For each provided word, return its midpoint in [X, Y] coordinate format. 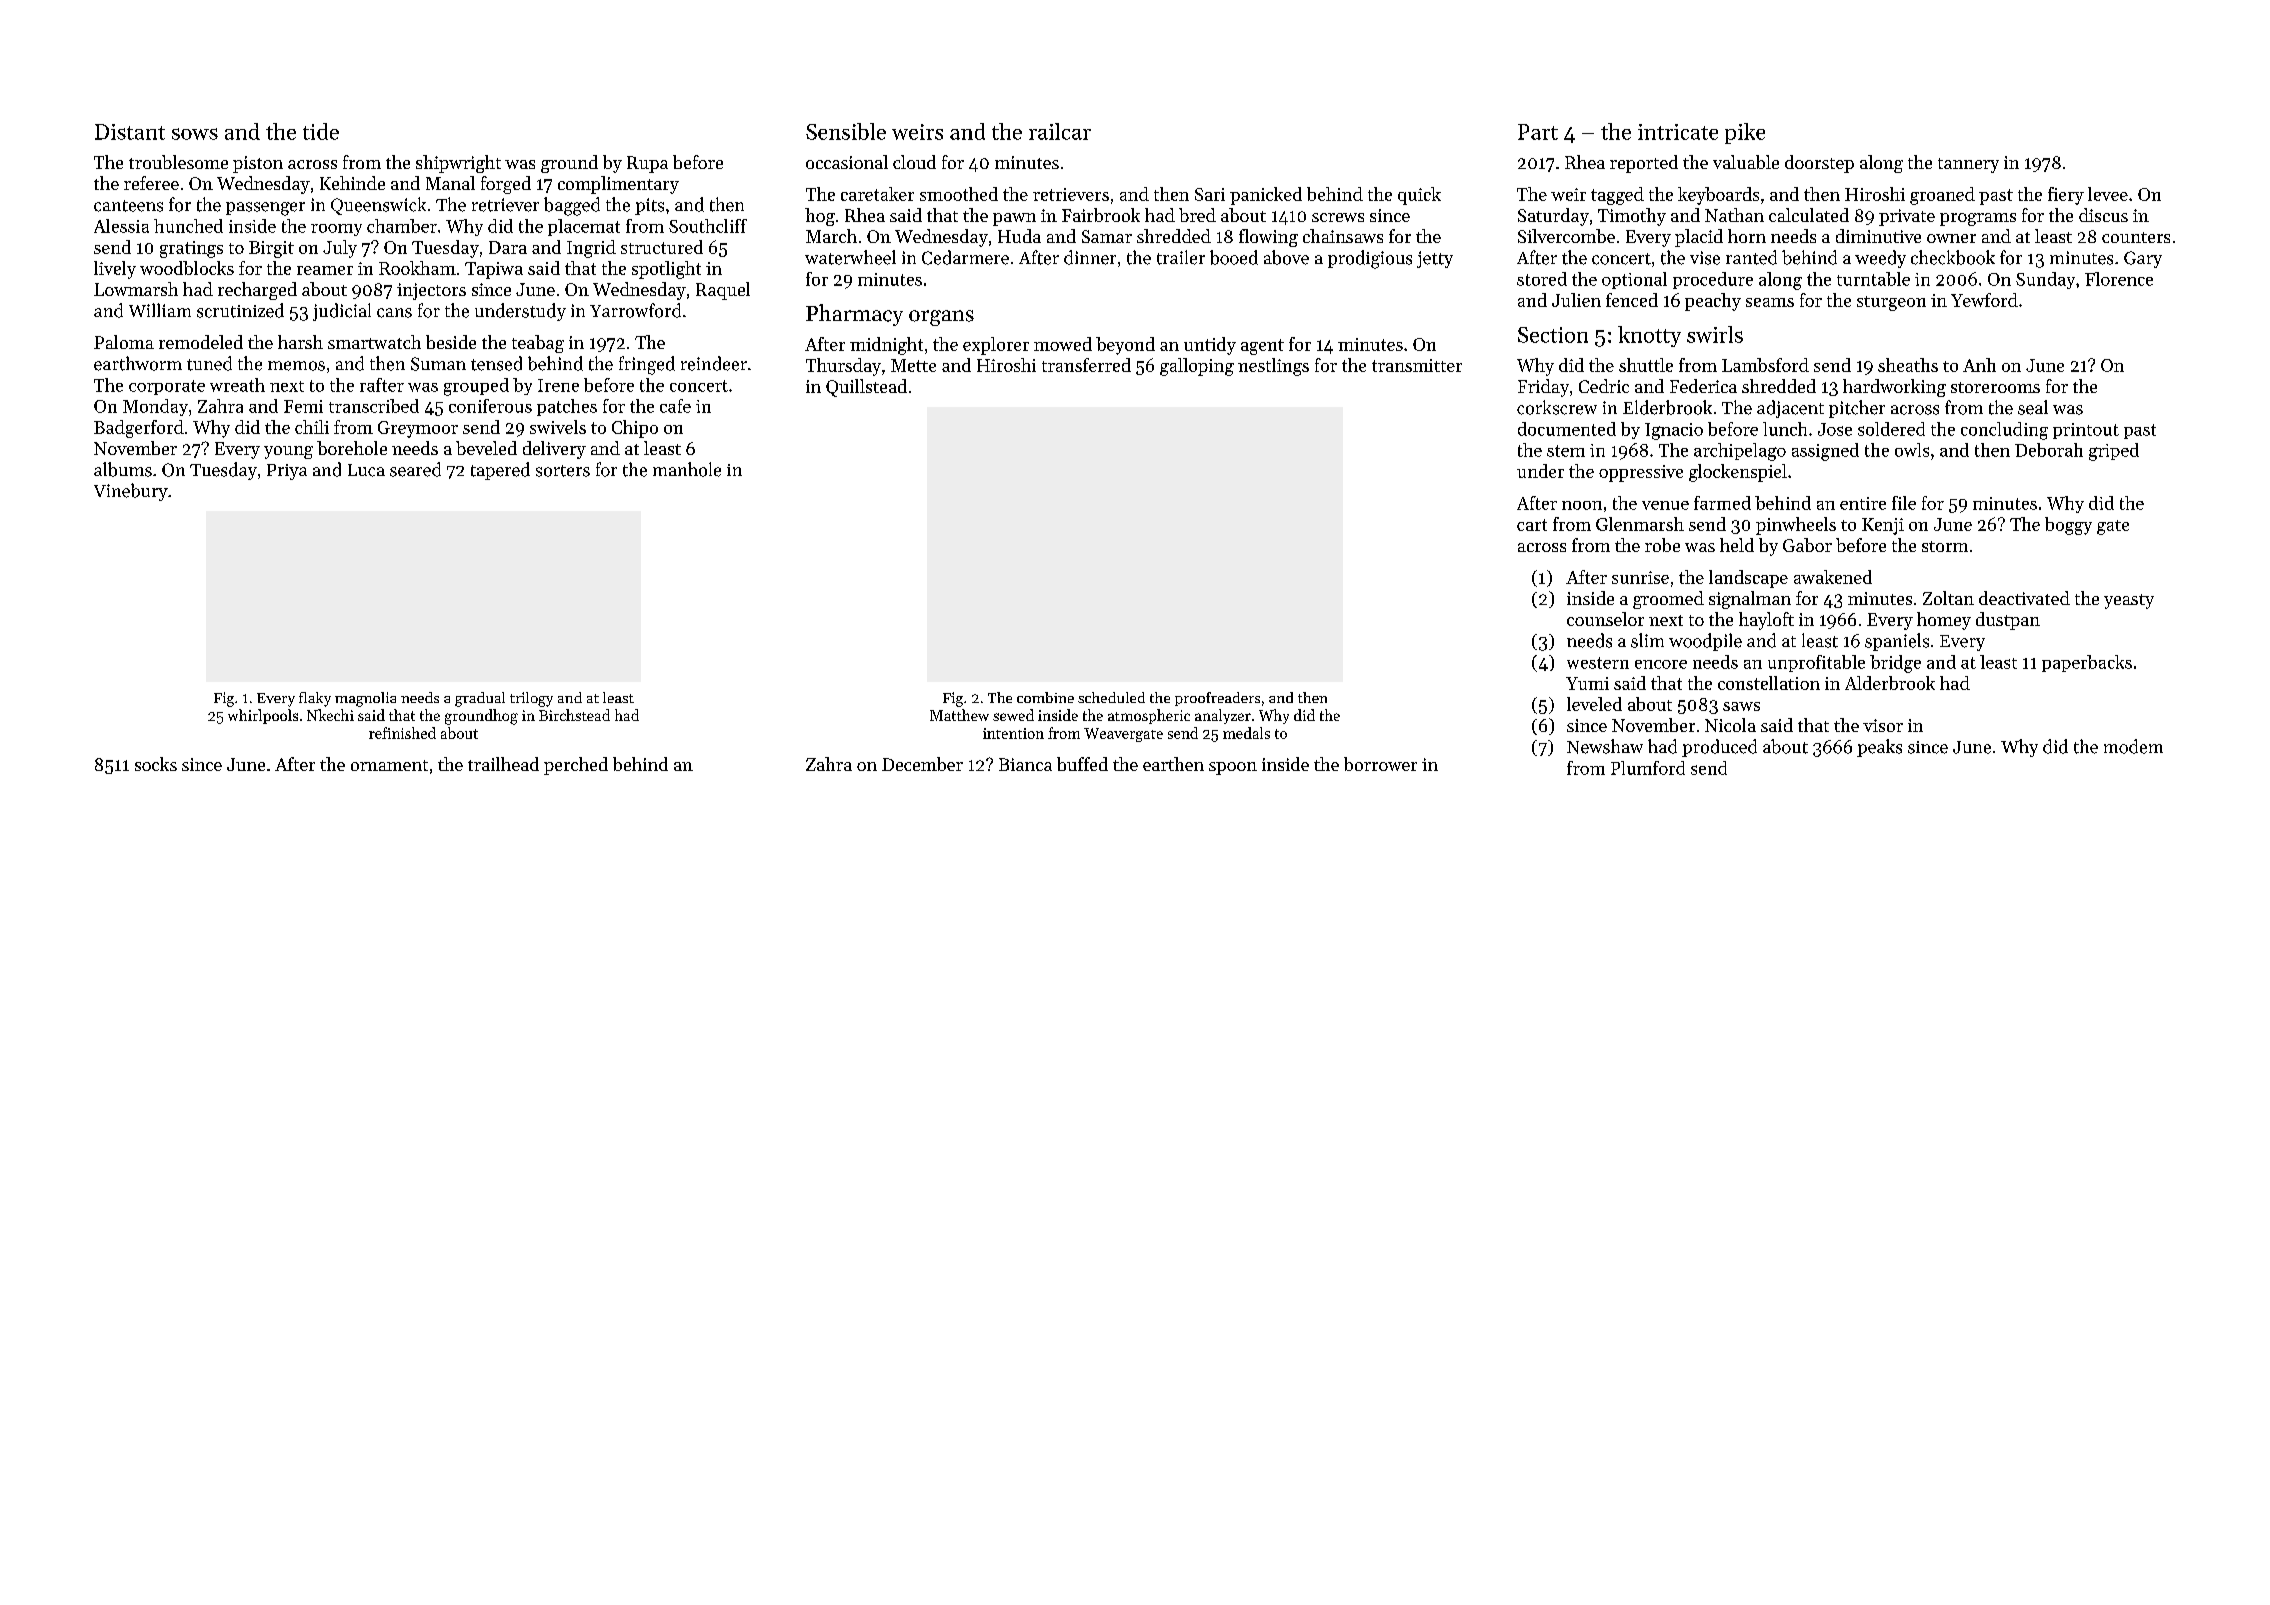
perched [576, 766]
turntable [1873, 279]
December [922, 764]
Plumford [1648, 768]
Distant [130, 132]
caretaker [877, 194]
